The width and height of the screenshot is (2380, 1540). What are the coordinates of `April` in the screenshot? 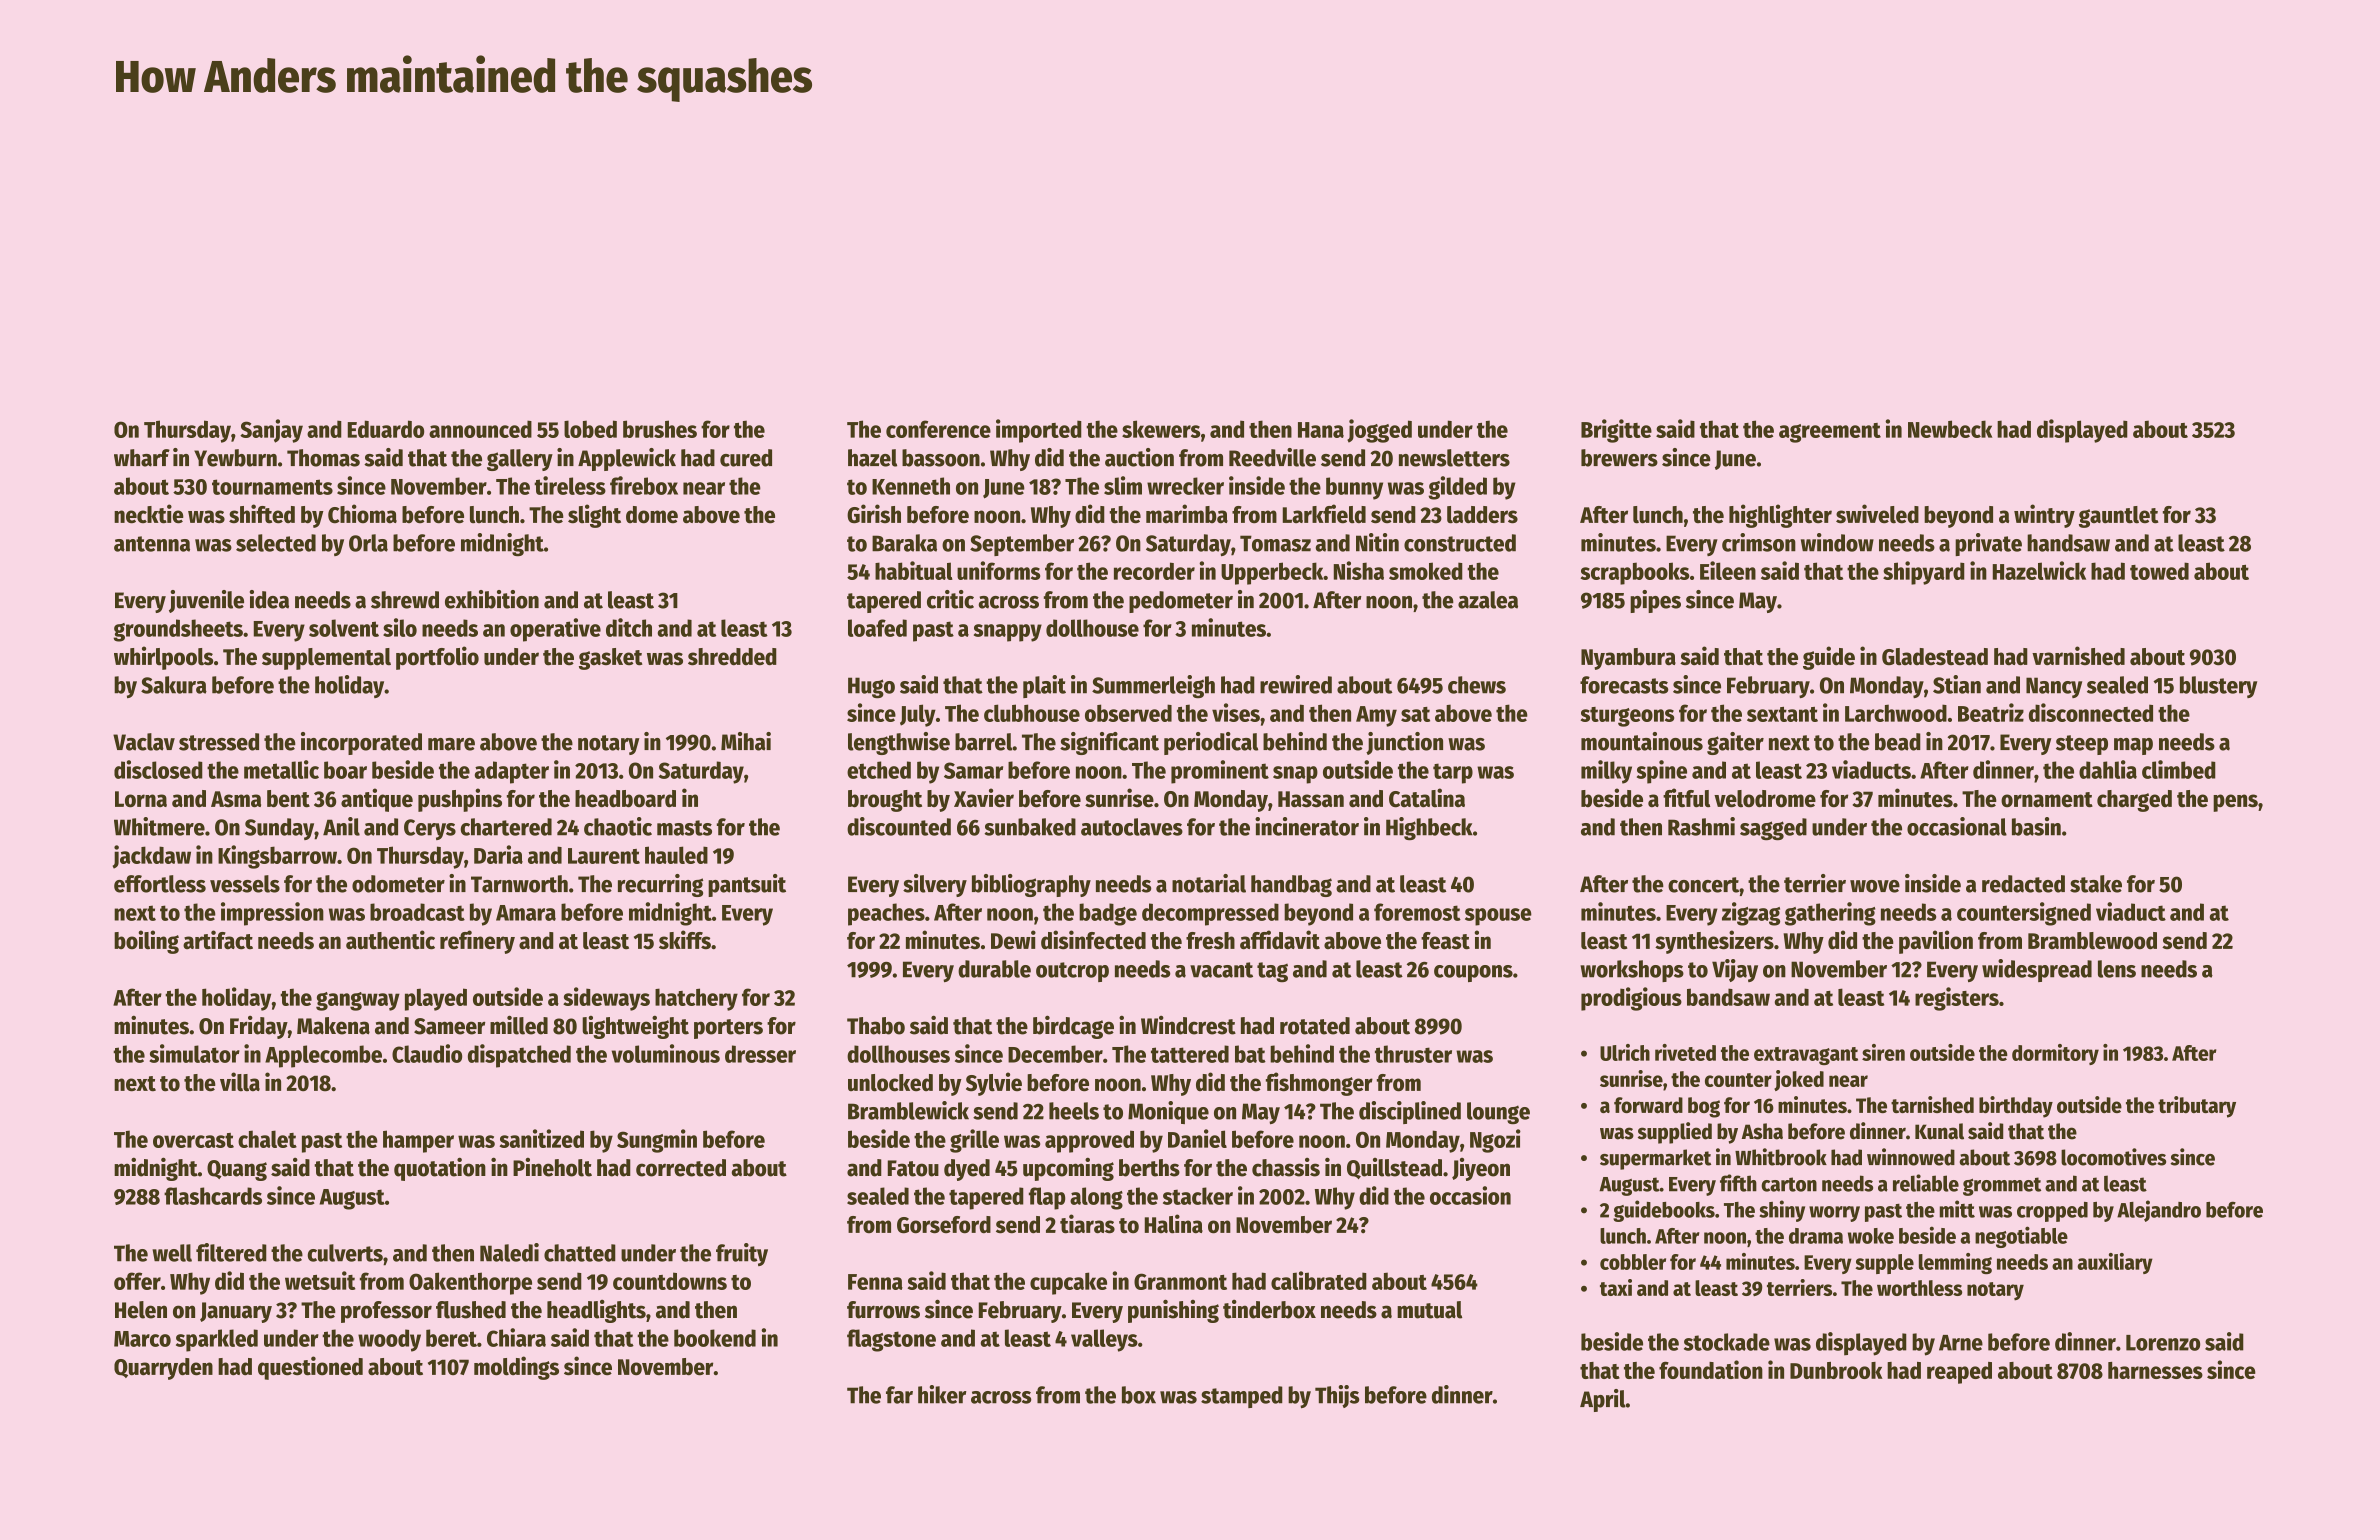 It's located at (1603, 1400).
